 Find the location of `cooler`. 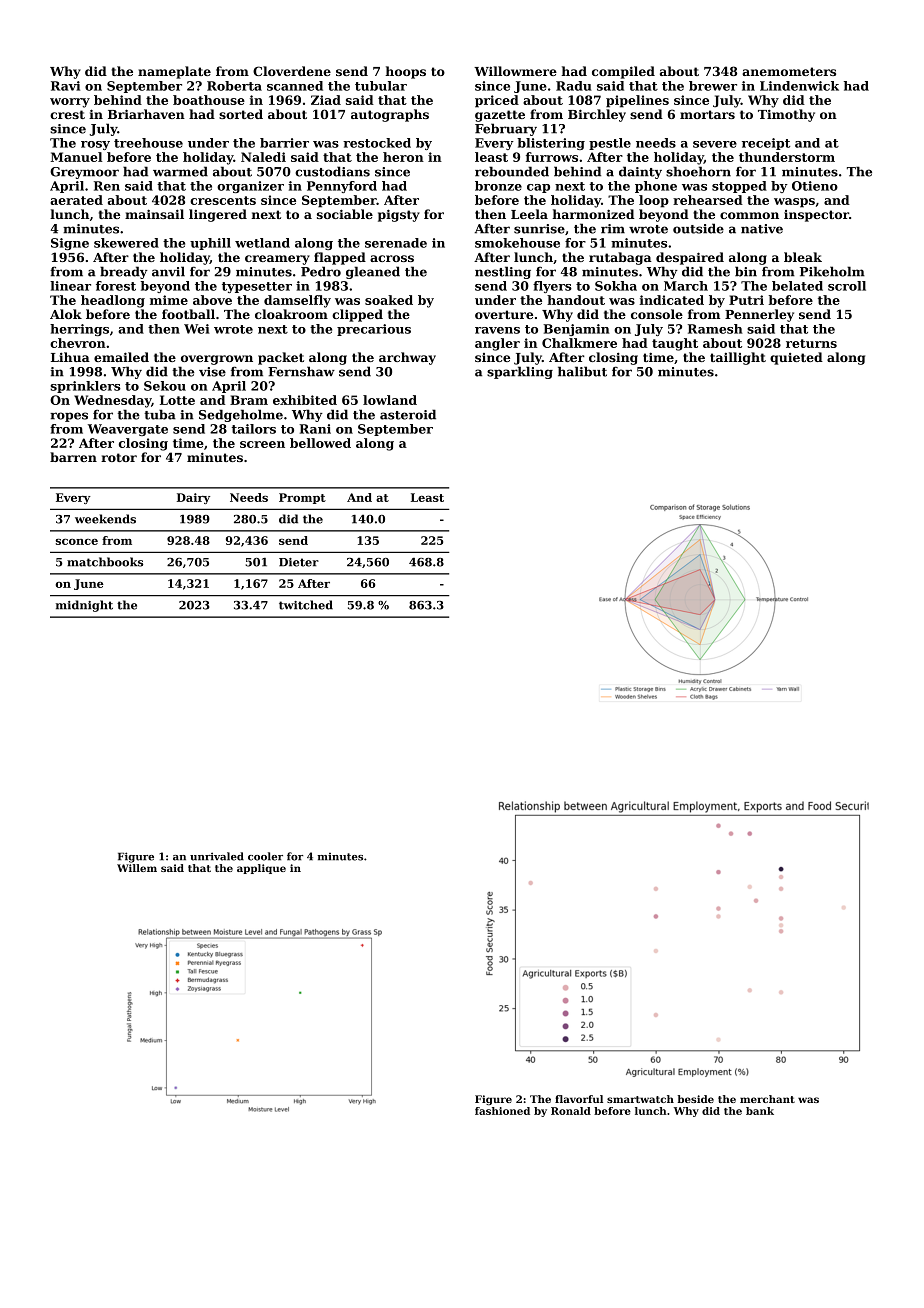

cooler is located at coordinates (265, 856).
